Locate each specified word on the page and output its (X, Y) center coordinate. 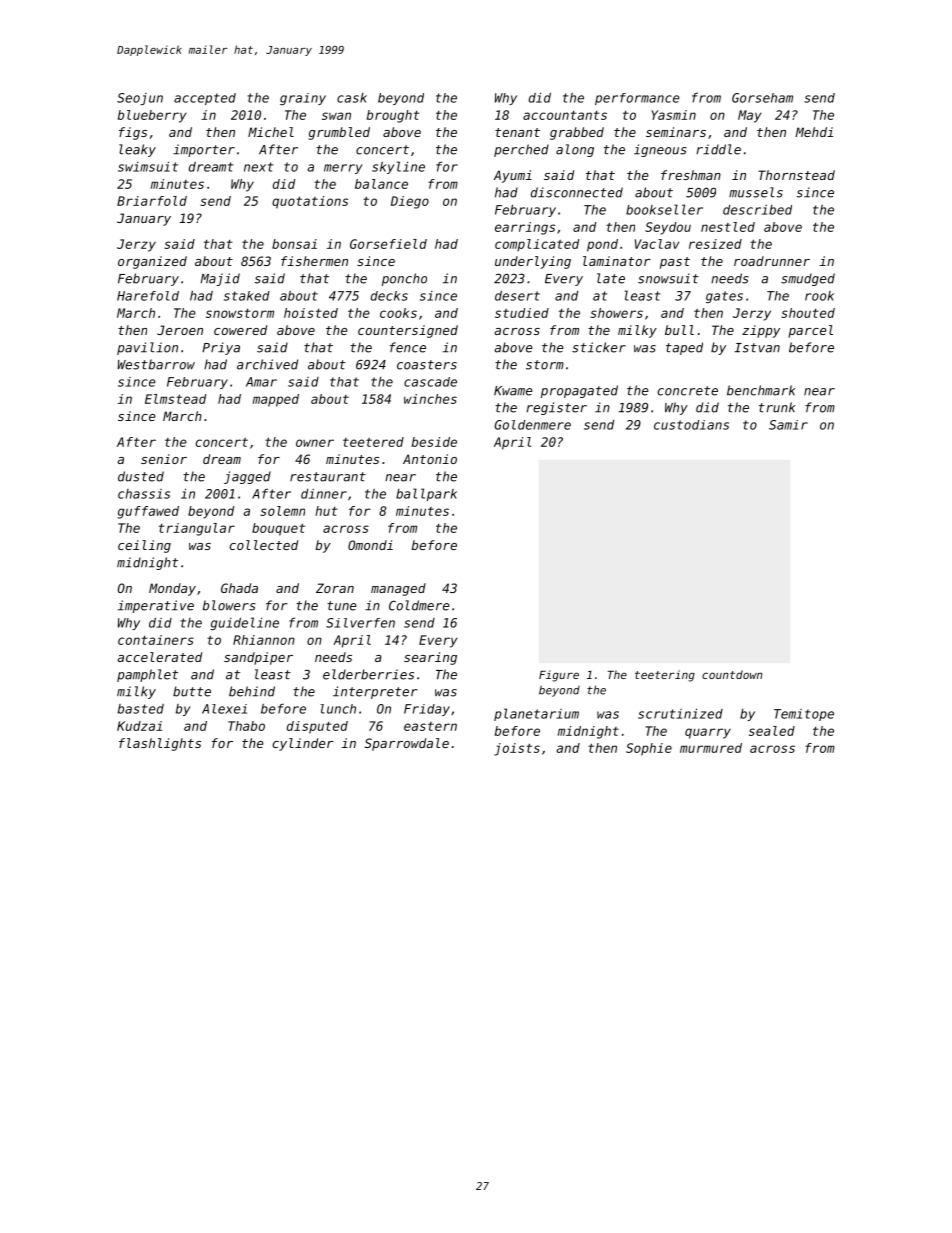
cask (352, 98)
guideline (244, 623)
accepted (205, 99)
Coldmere (419, 605)
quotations (310, 202)
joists (517, 749)
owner (315, 443)
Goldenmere (533, 425)
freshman (691, 175)
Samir (788, 425)
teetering (665, 676)
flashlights (160, 744)
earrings (525, 228)
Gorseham (762, 98)
